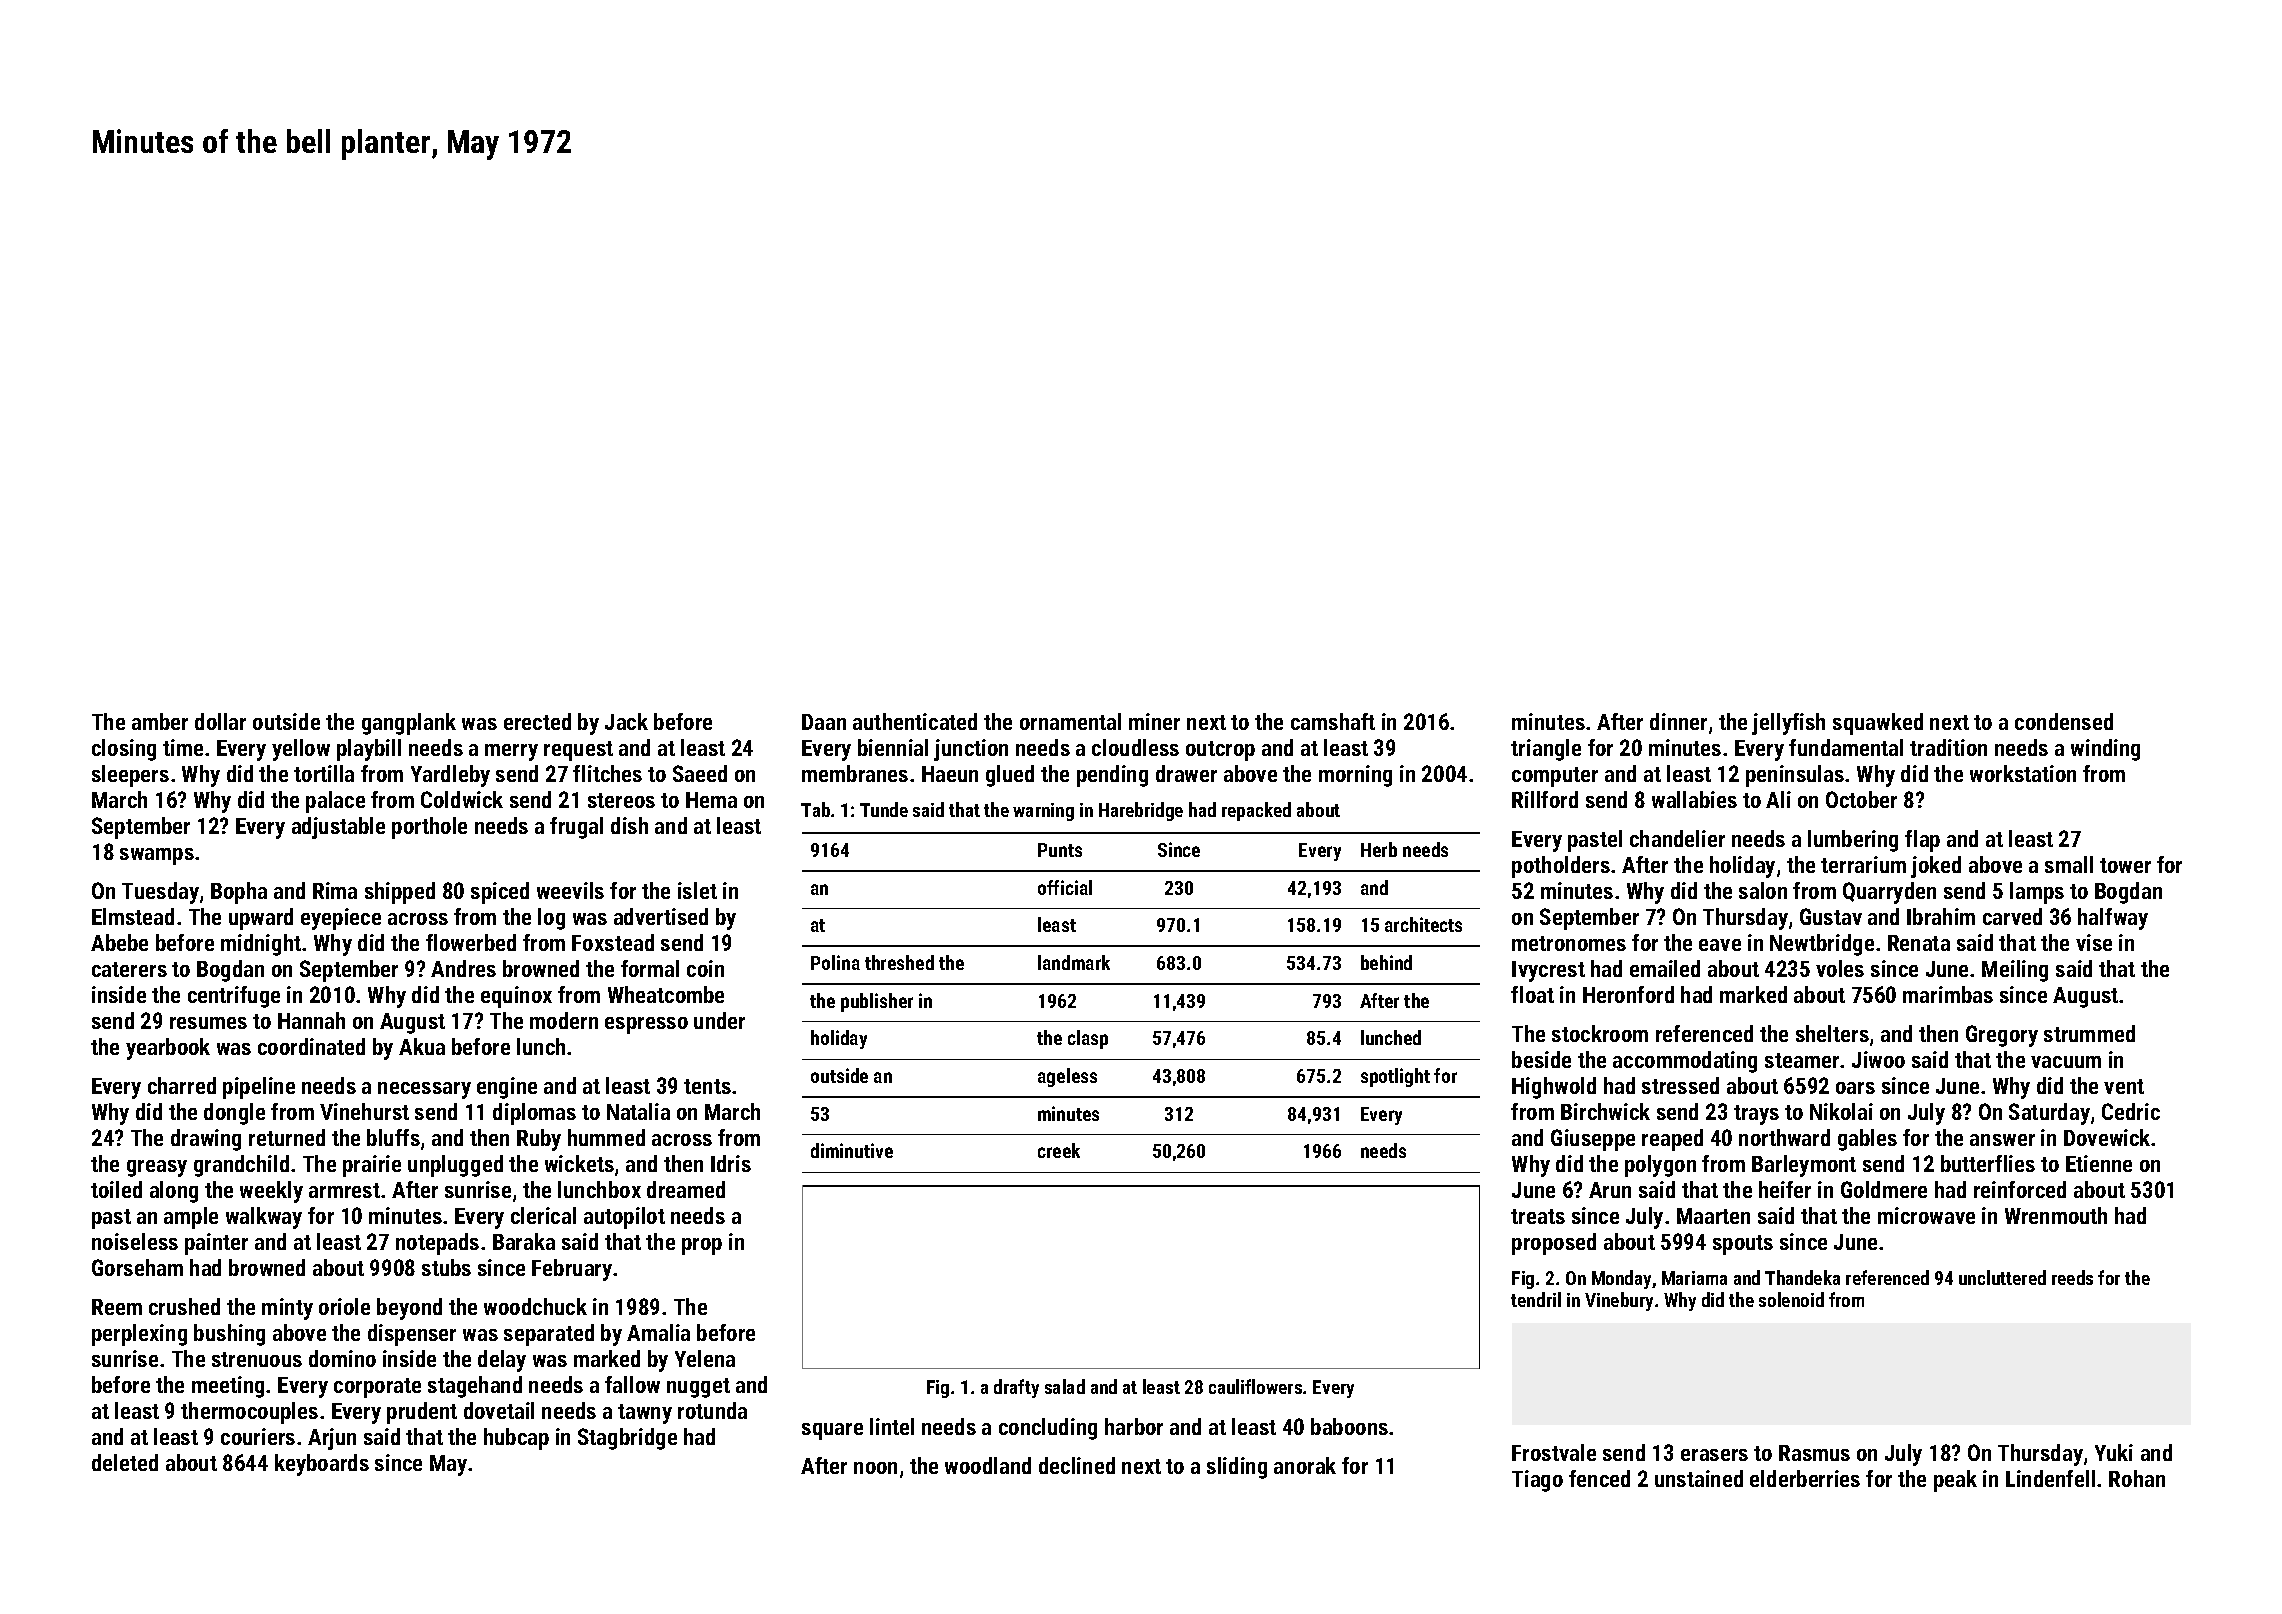 The height and width of the page is (1614, 2282). Describe the element at coordinates (626, 721) in the page. I see `Jack` at that location.
